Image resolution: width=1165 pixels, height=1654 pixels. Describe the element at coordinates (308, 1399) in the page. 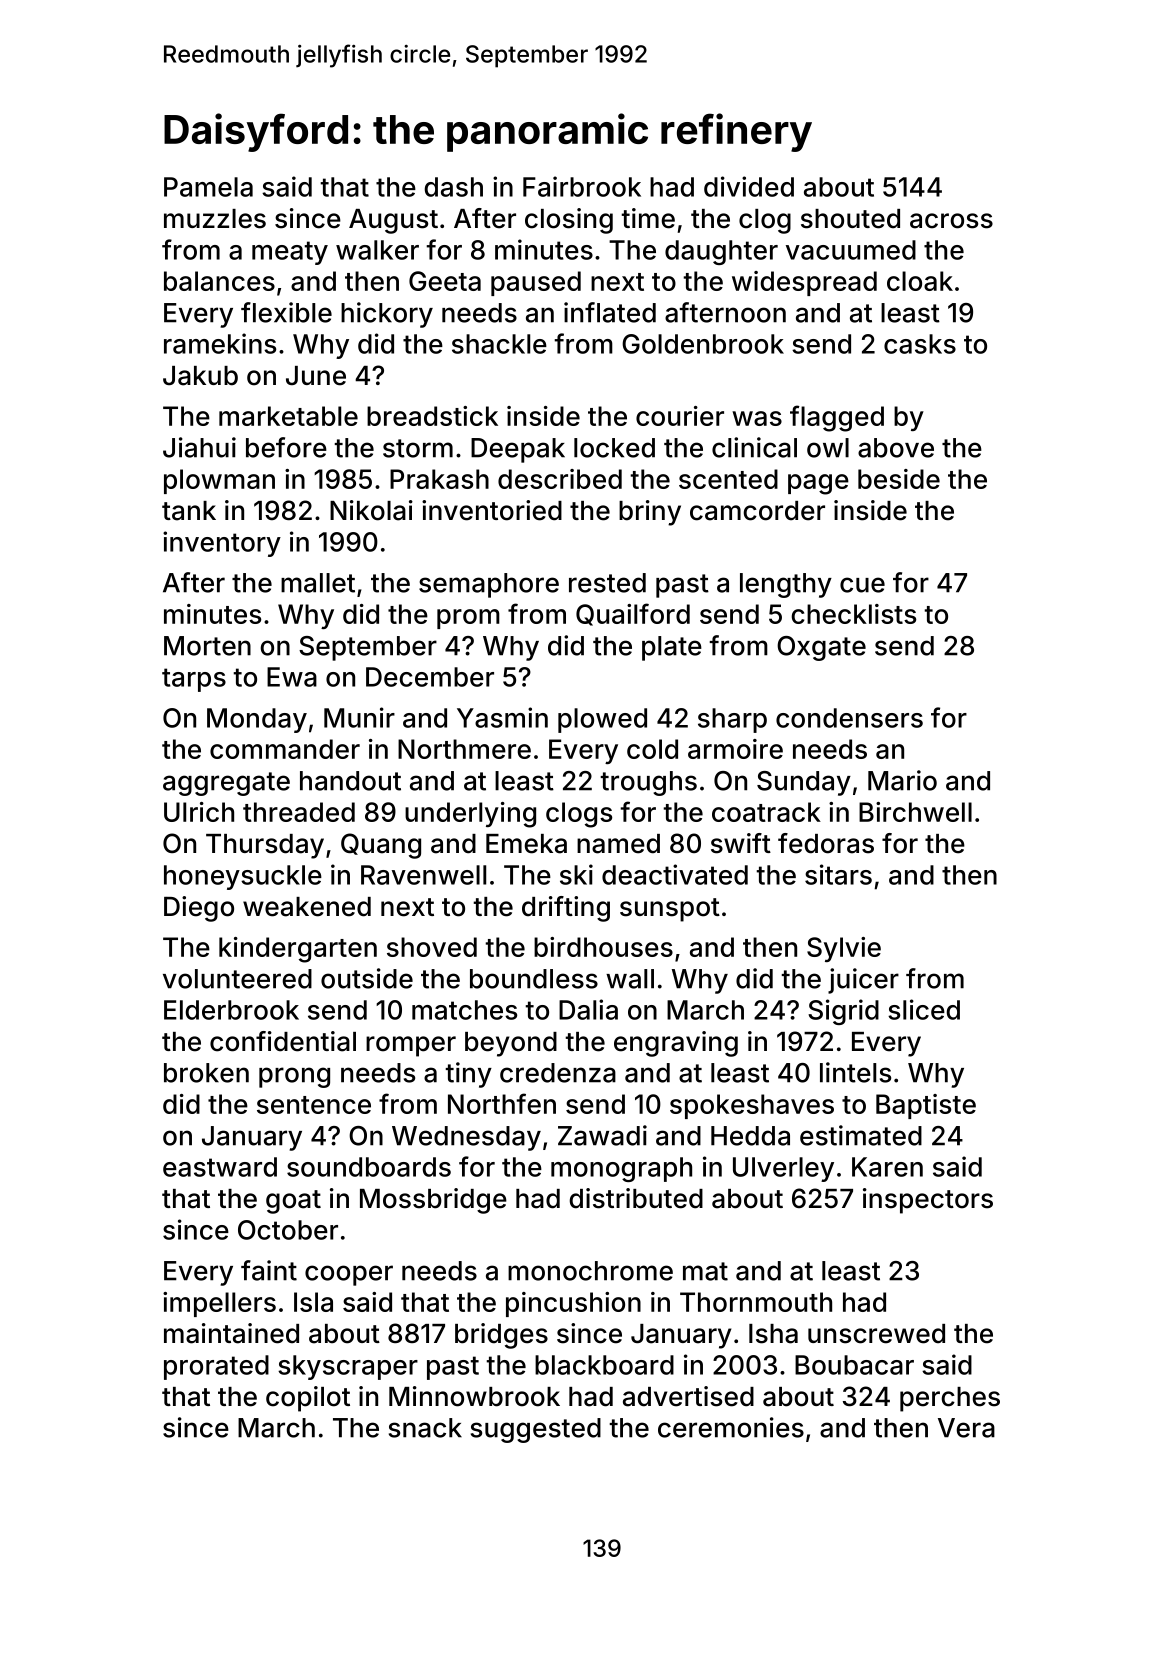

I see `copilot` at that location.
